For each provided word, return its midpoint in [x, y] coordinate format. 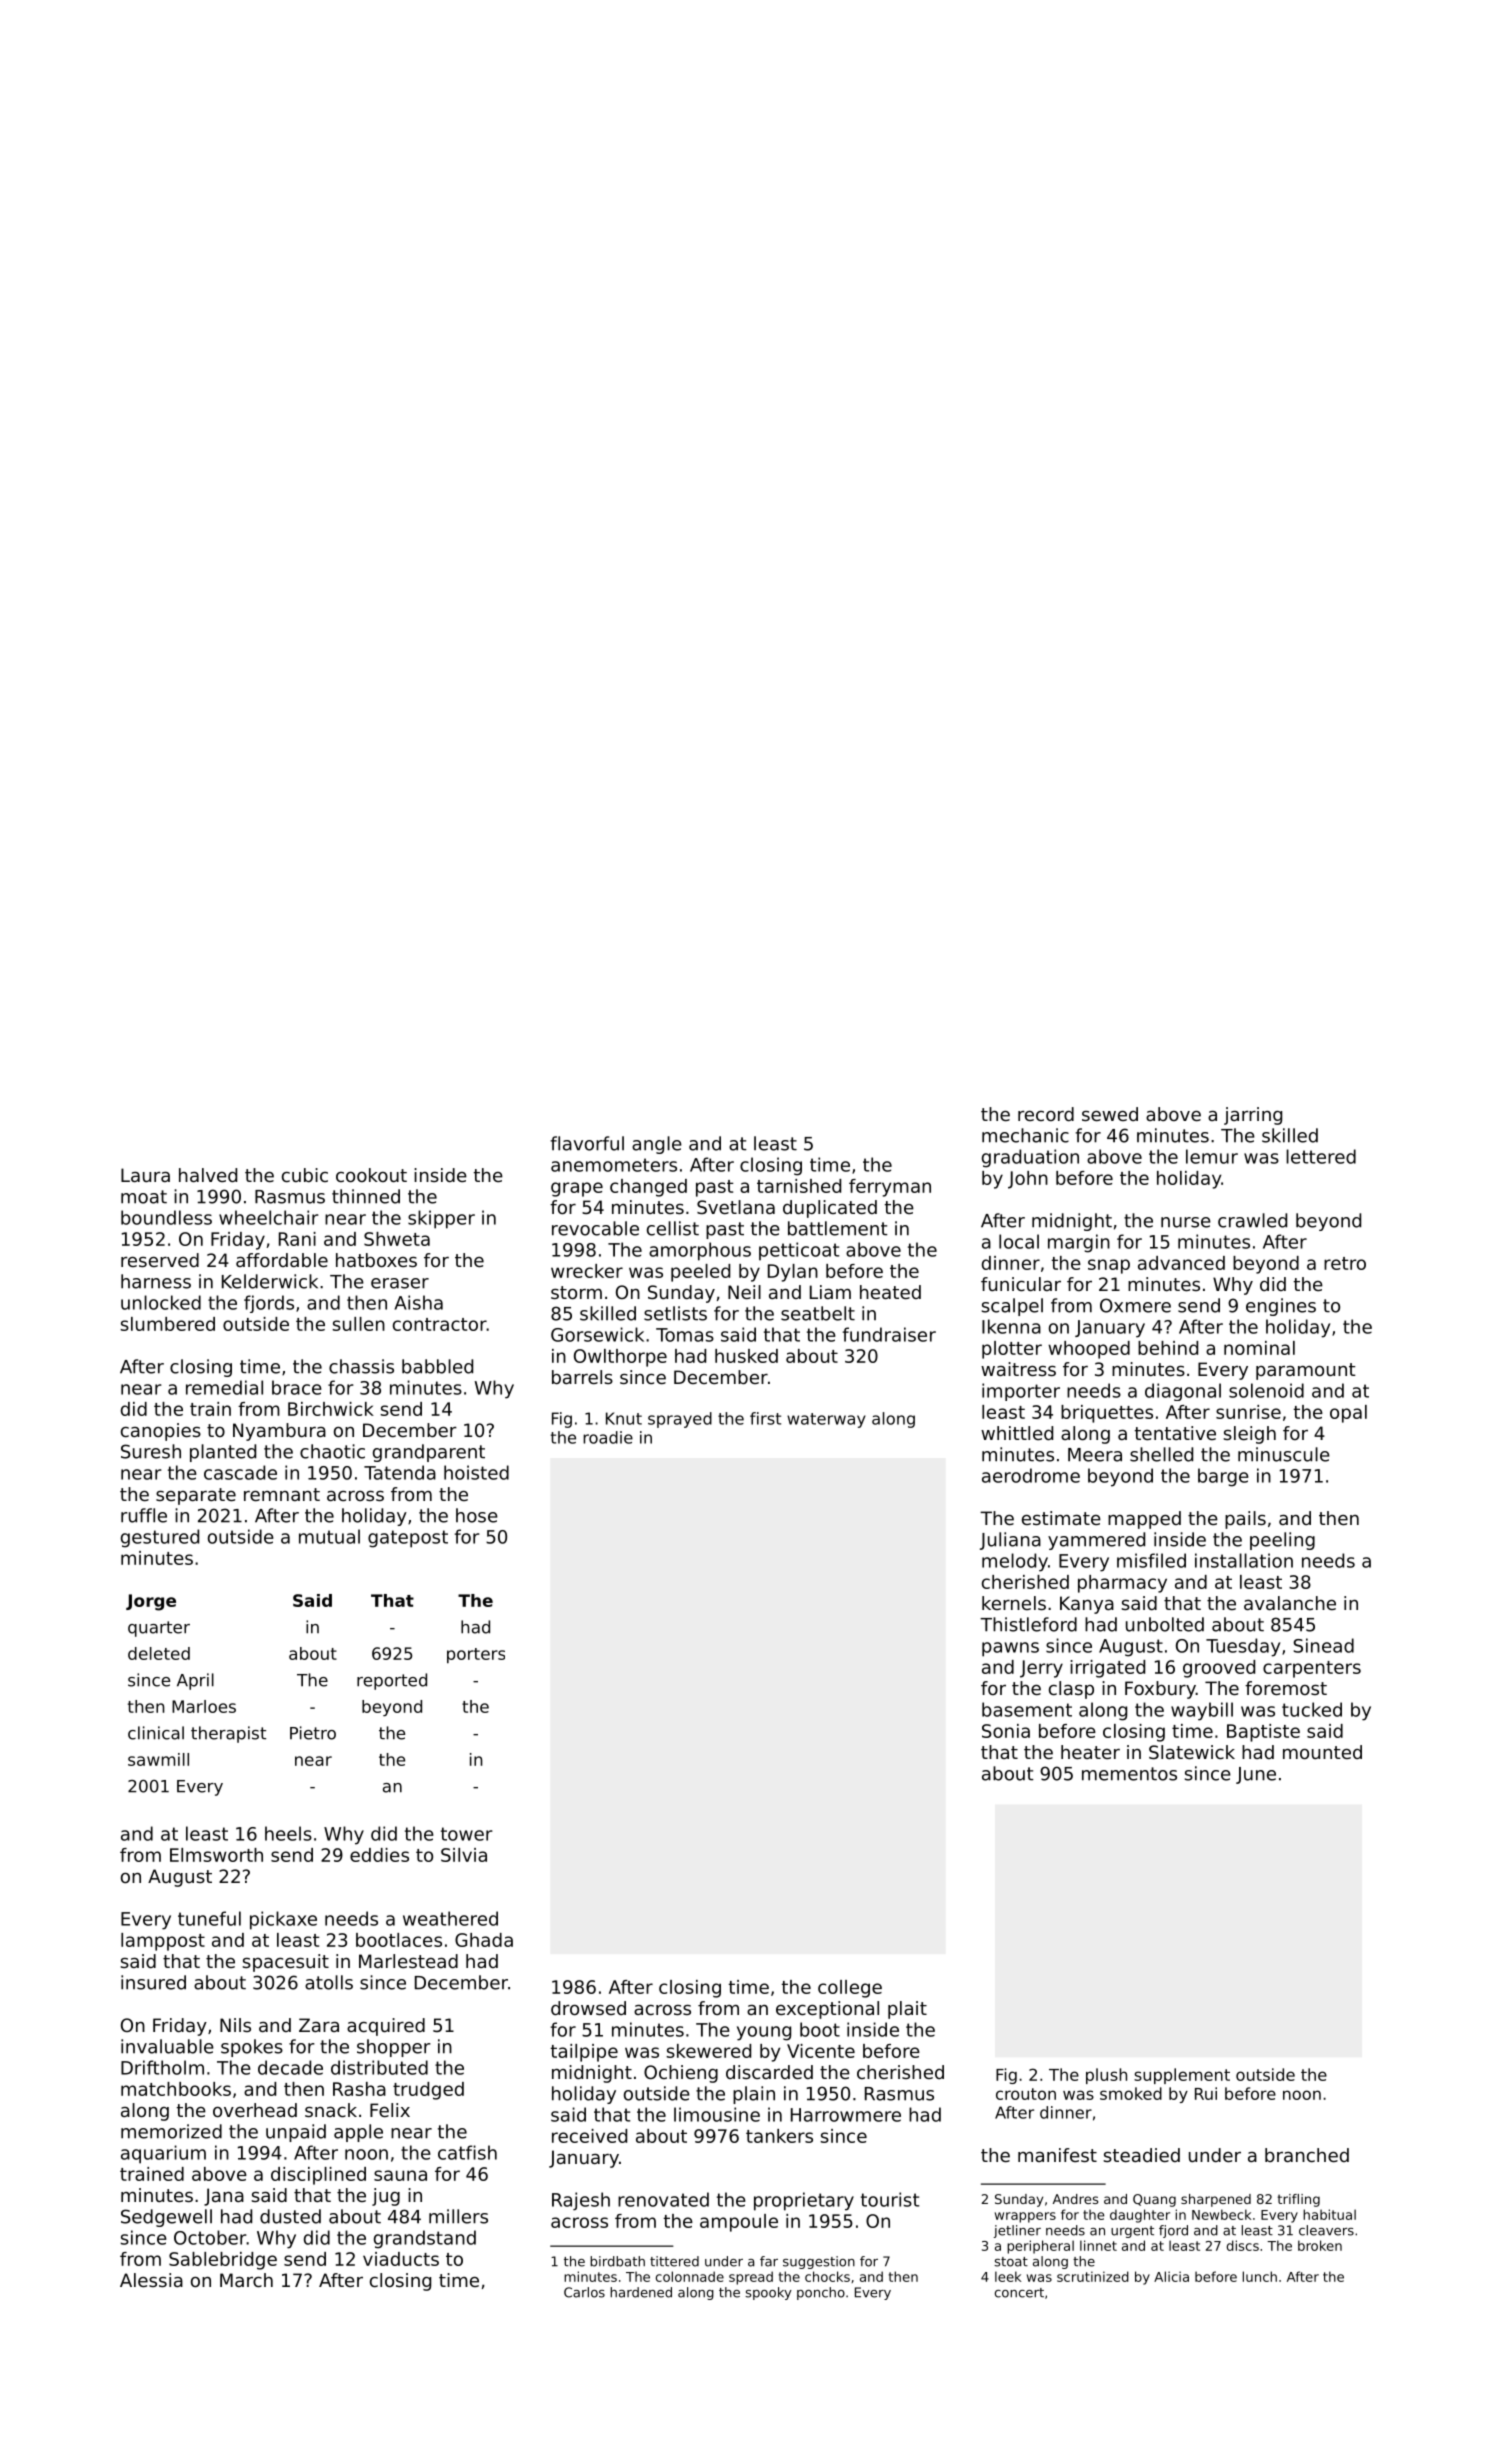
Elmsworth [216, 1855]
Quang [1154, 2200]
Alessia [151, 2280]
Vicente [821, 2051]
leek [1008, 2276]
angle [657, 1145]
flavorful [587, 1143]
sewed [1110, 1114]
